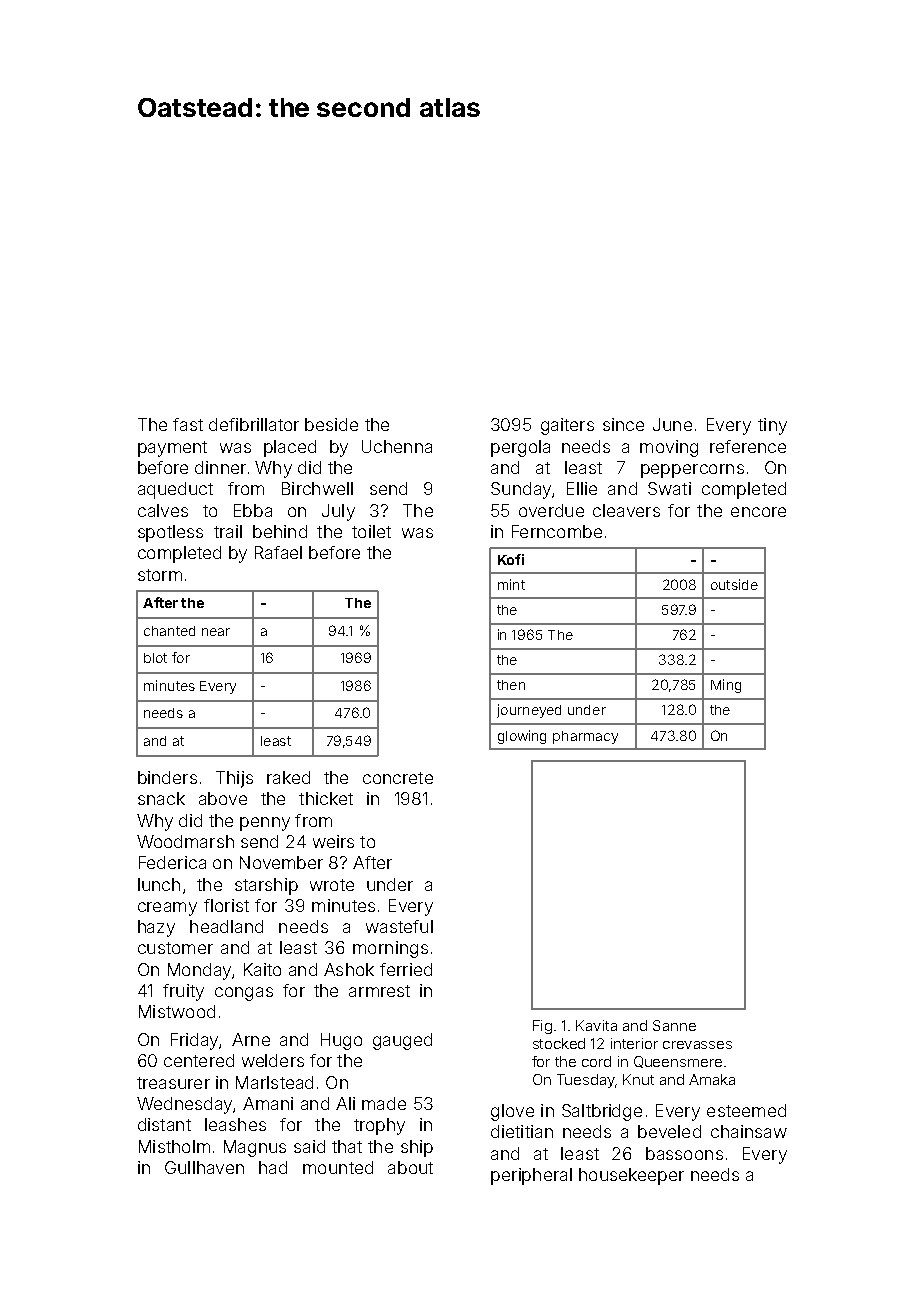  I want to click on pharmacy, so click(585, 737).
